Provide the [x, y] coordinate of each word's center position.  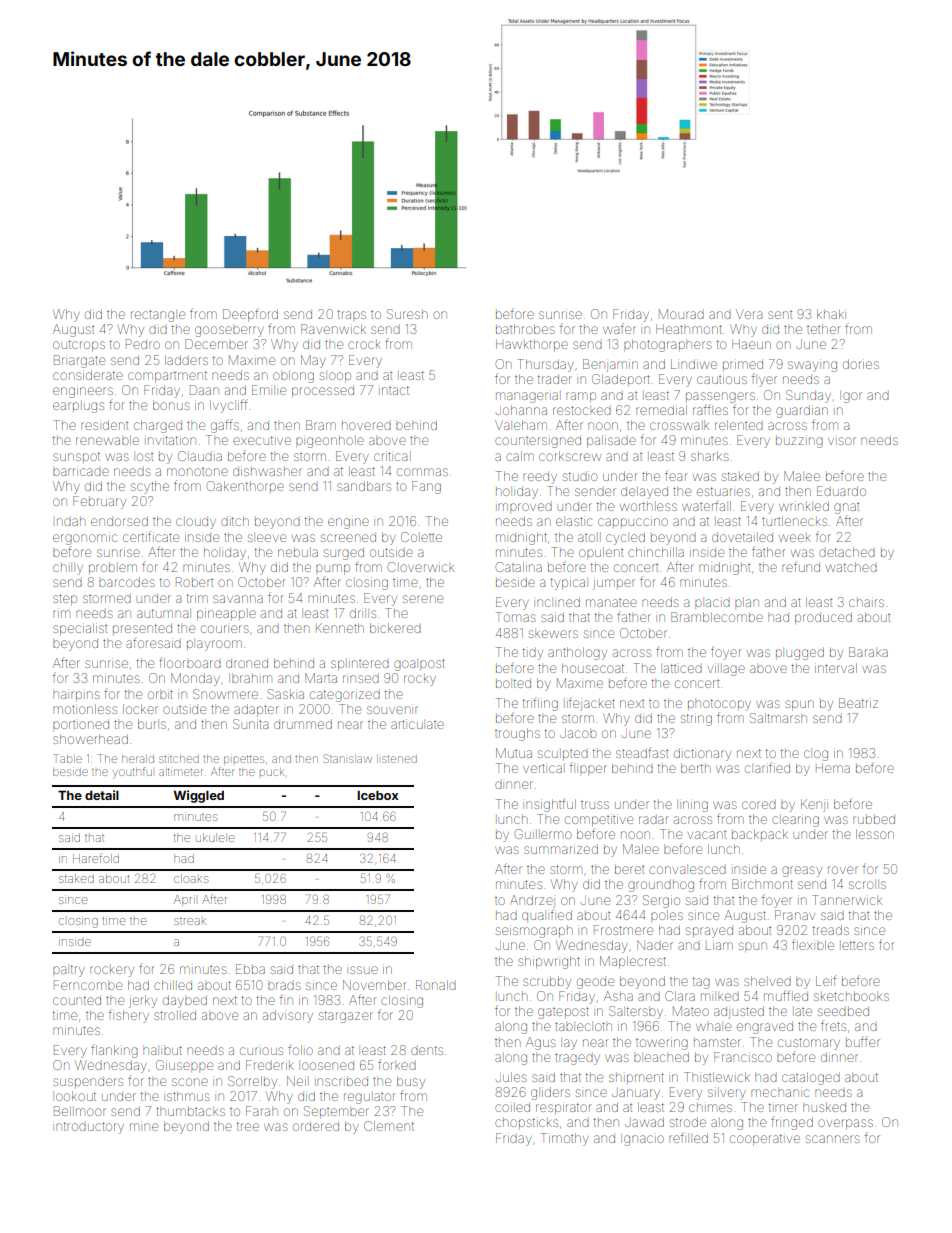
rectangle [158, 316]
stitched [179, 759]
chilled [173, 985]
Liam [719, 945]
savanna [238, 599]
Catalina [519, 567]
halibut [162, 1050]
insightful [551, 805]
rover [843, 870]
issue [364, 970]
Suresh [407, 314]
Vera [749, 314]
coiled [512, 1107]
